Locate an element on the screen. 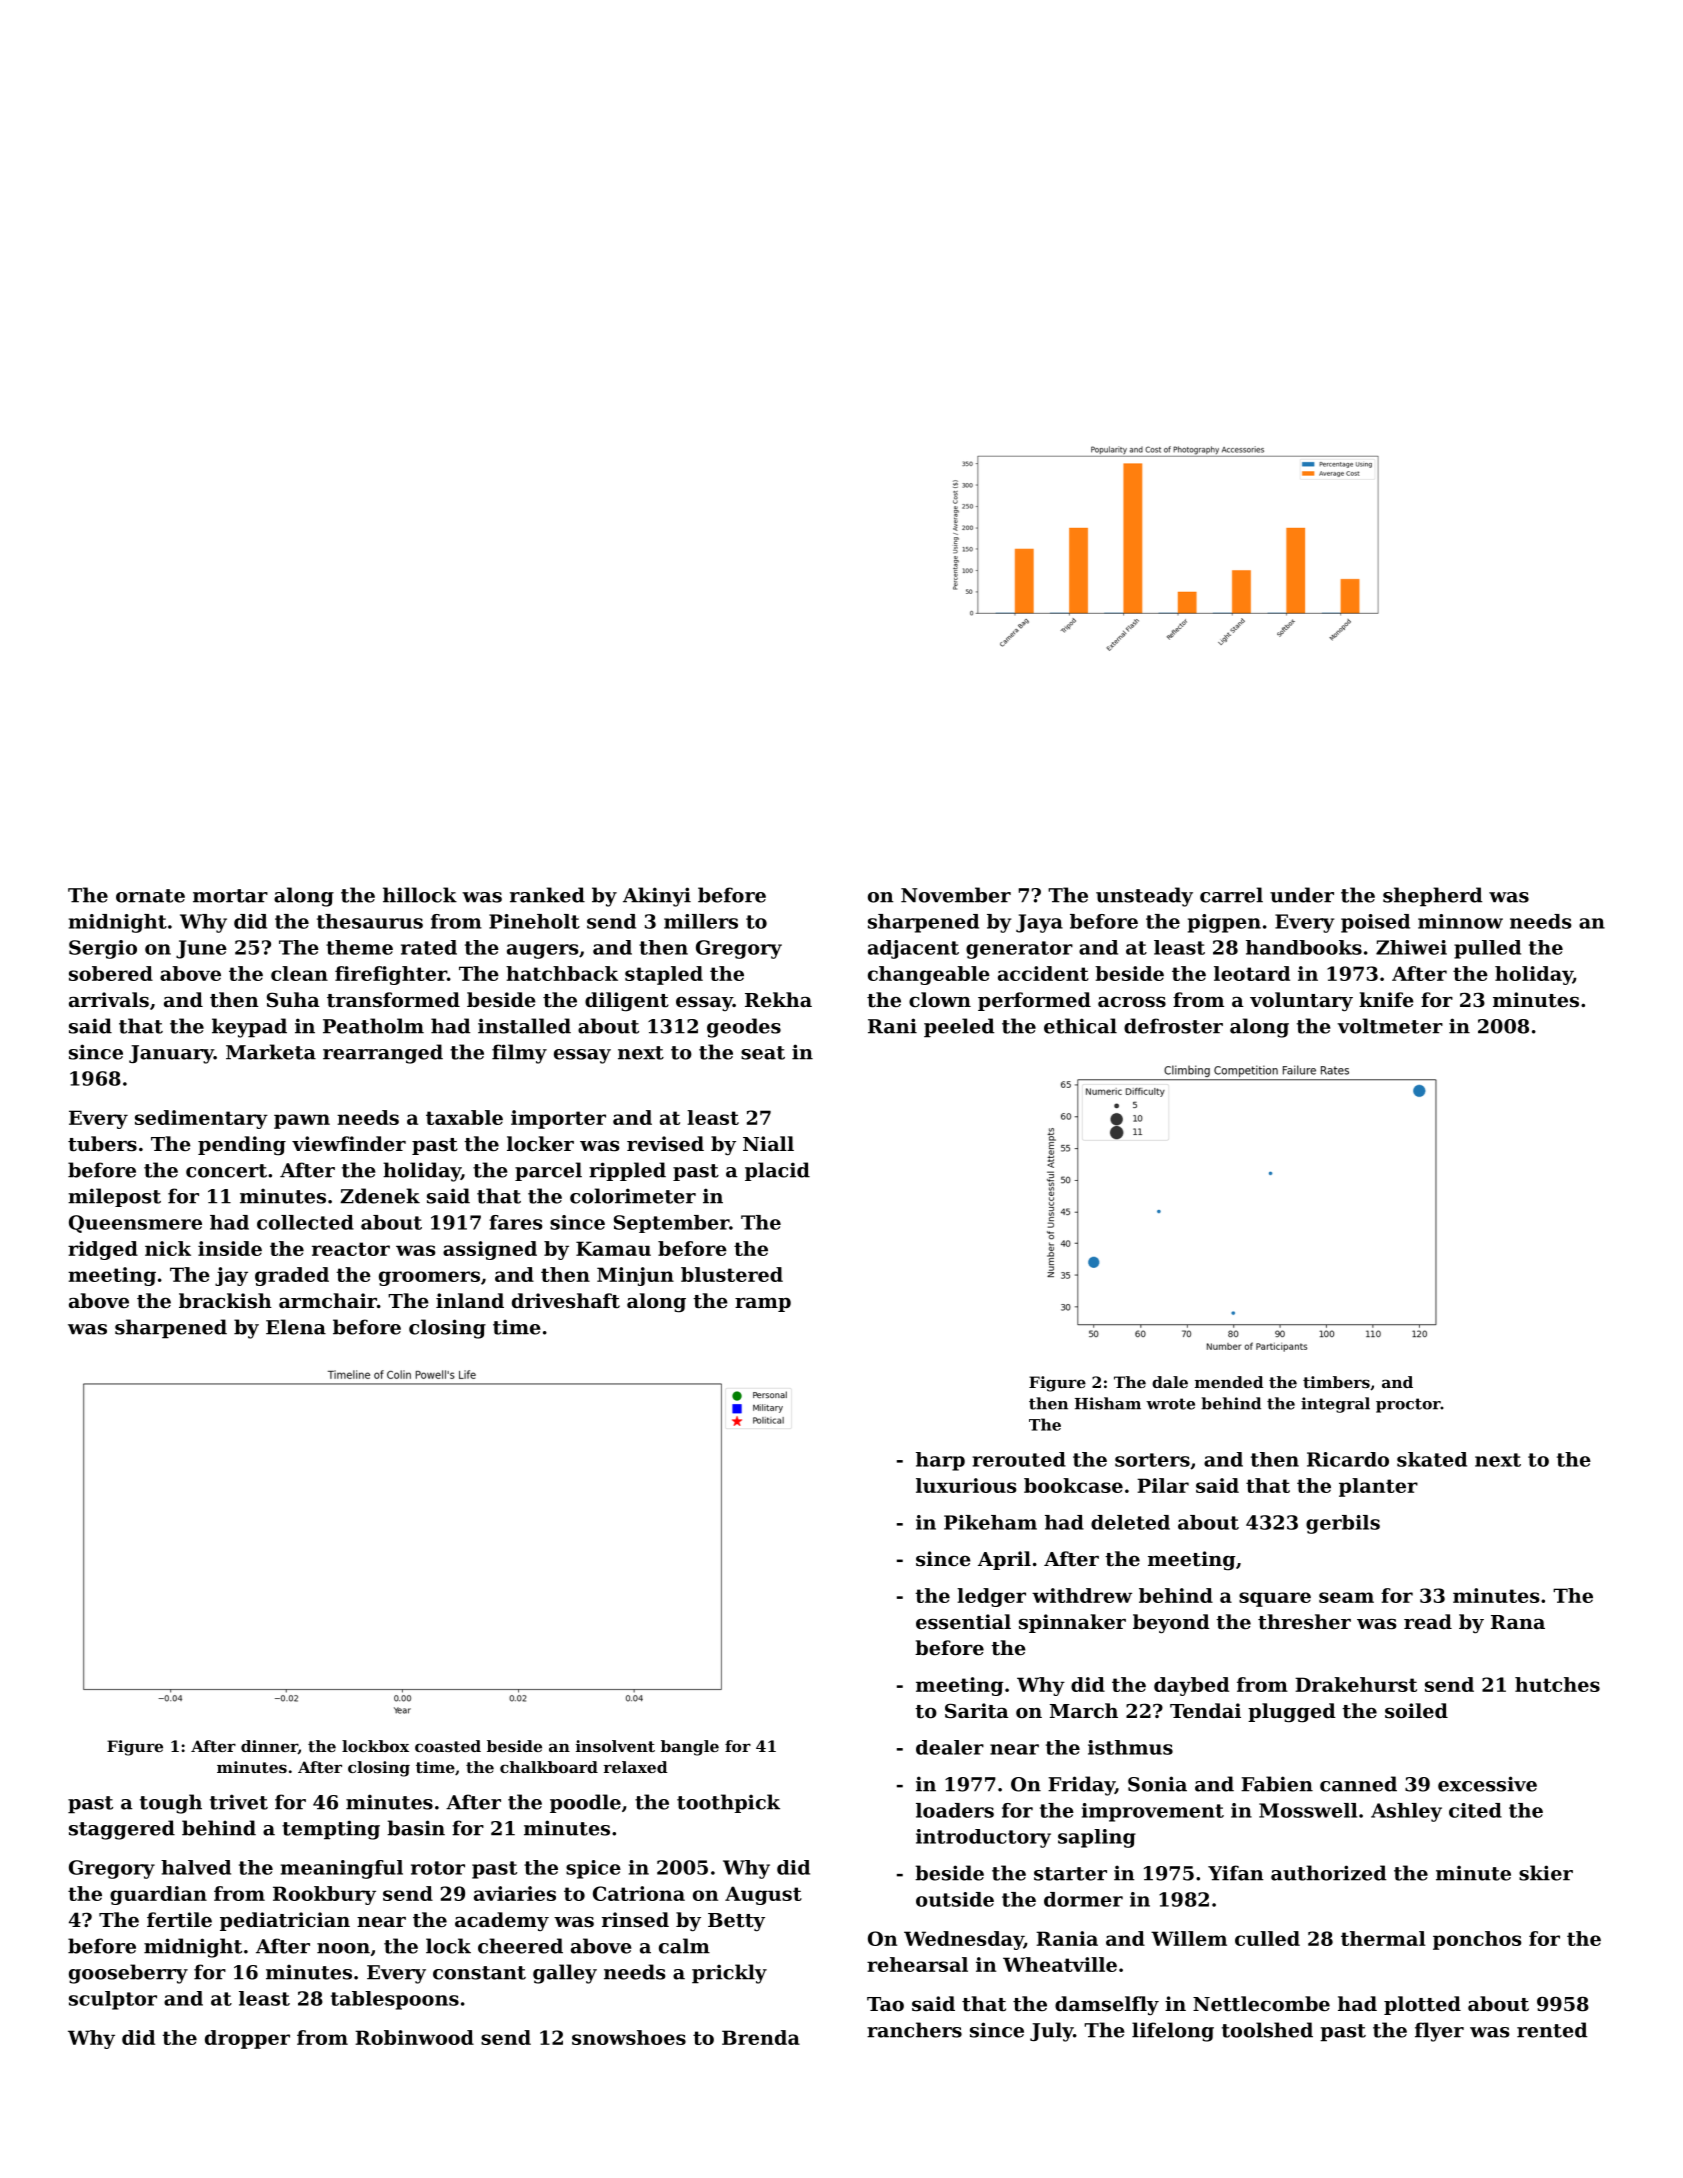  gerbils is located at coordinates (1343, 1524).
